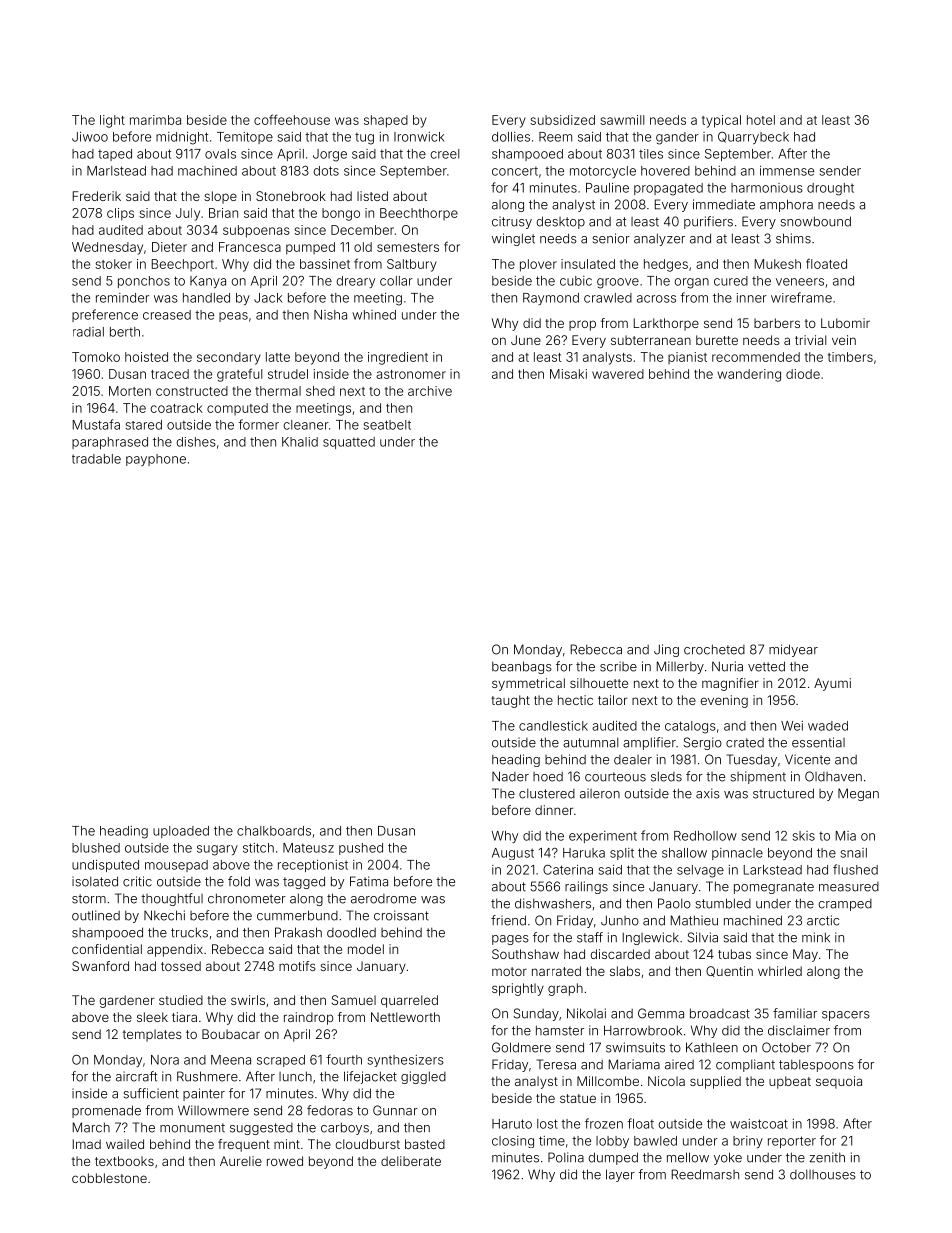 This screenshot has width=952, height=1233. What do you see at coordinates (803, 374) in the screenshot?
I see `diode` at bounding box center [803, 374].
